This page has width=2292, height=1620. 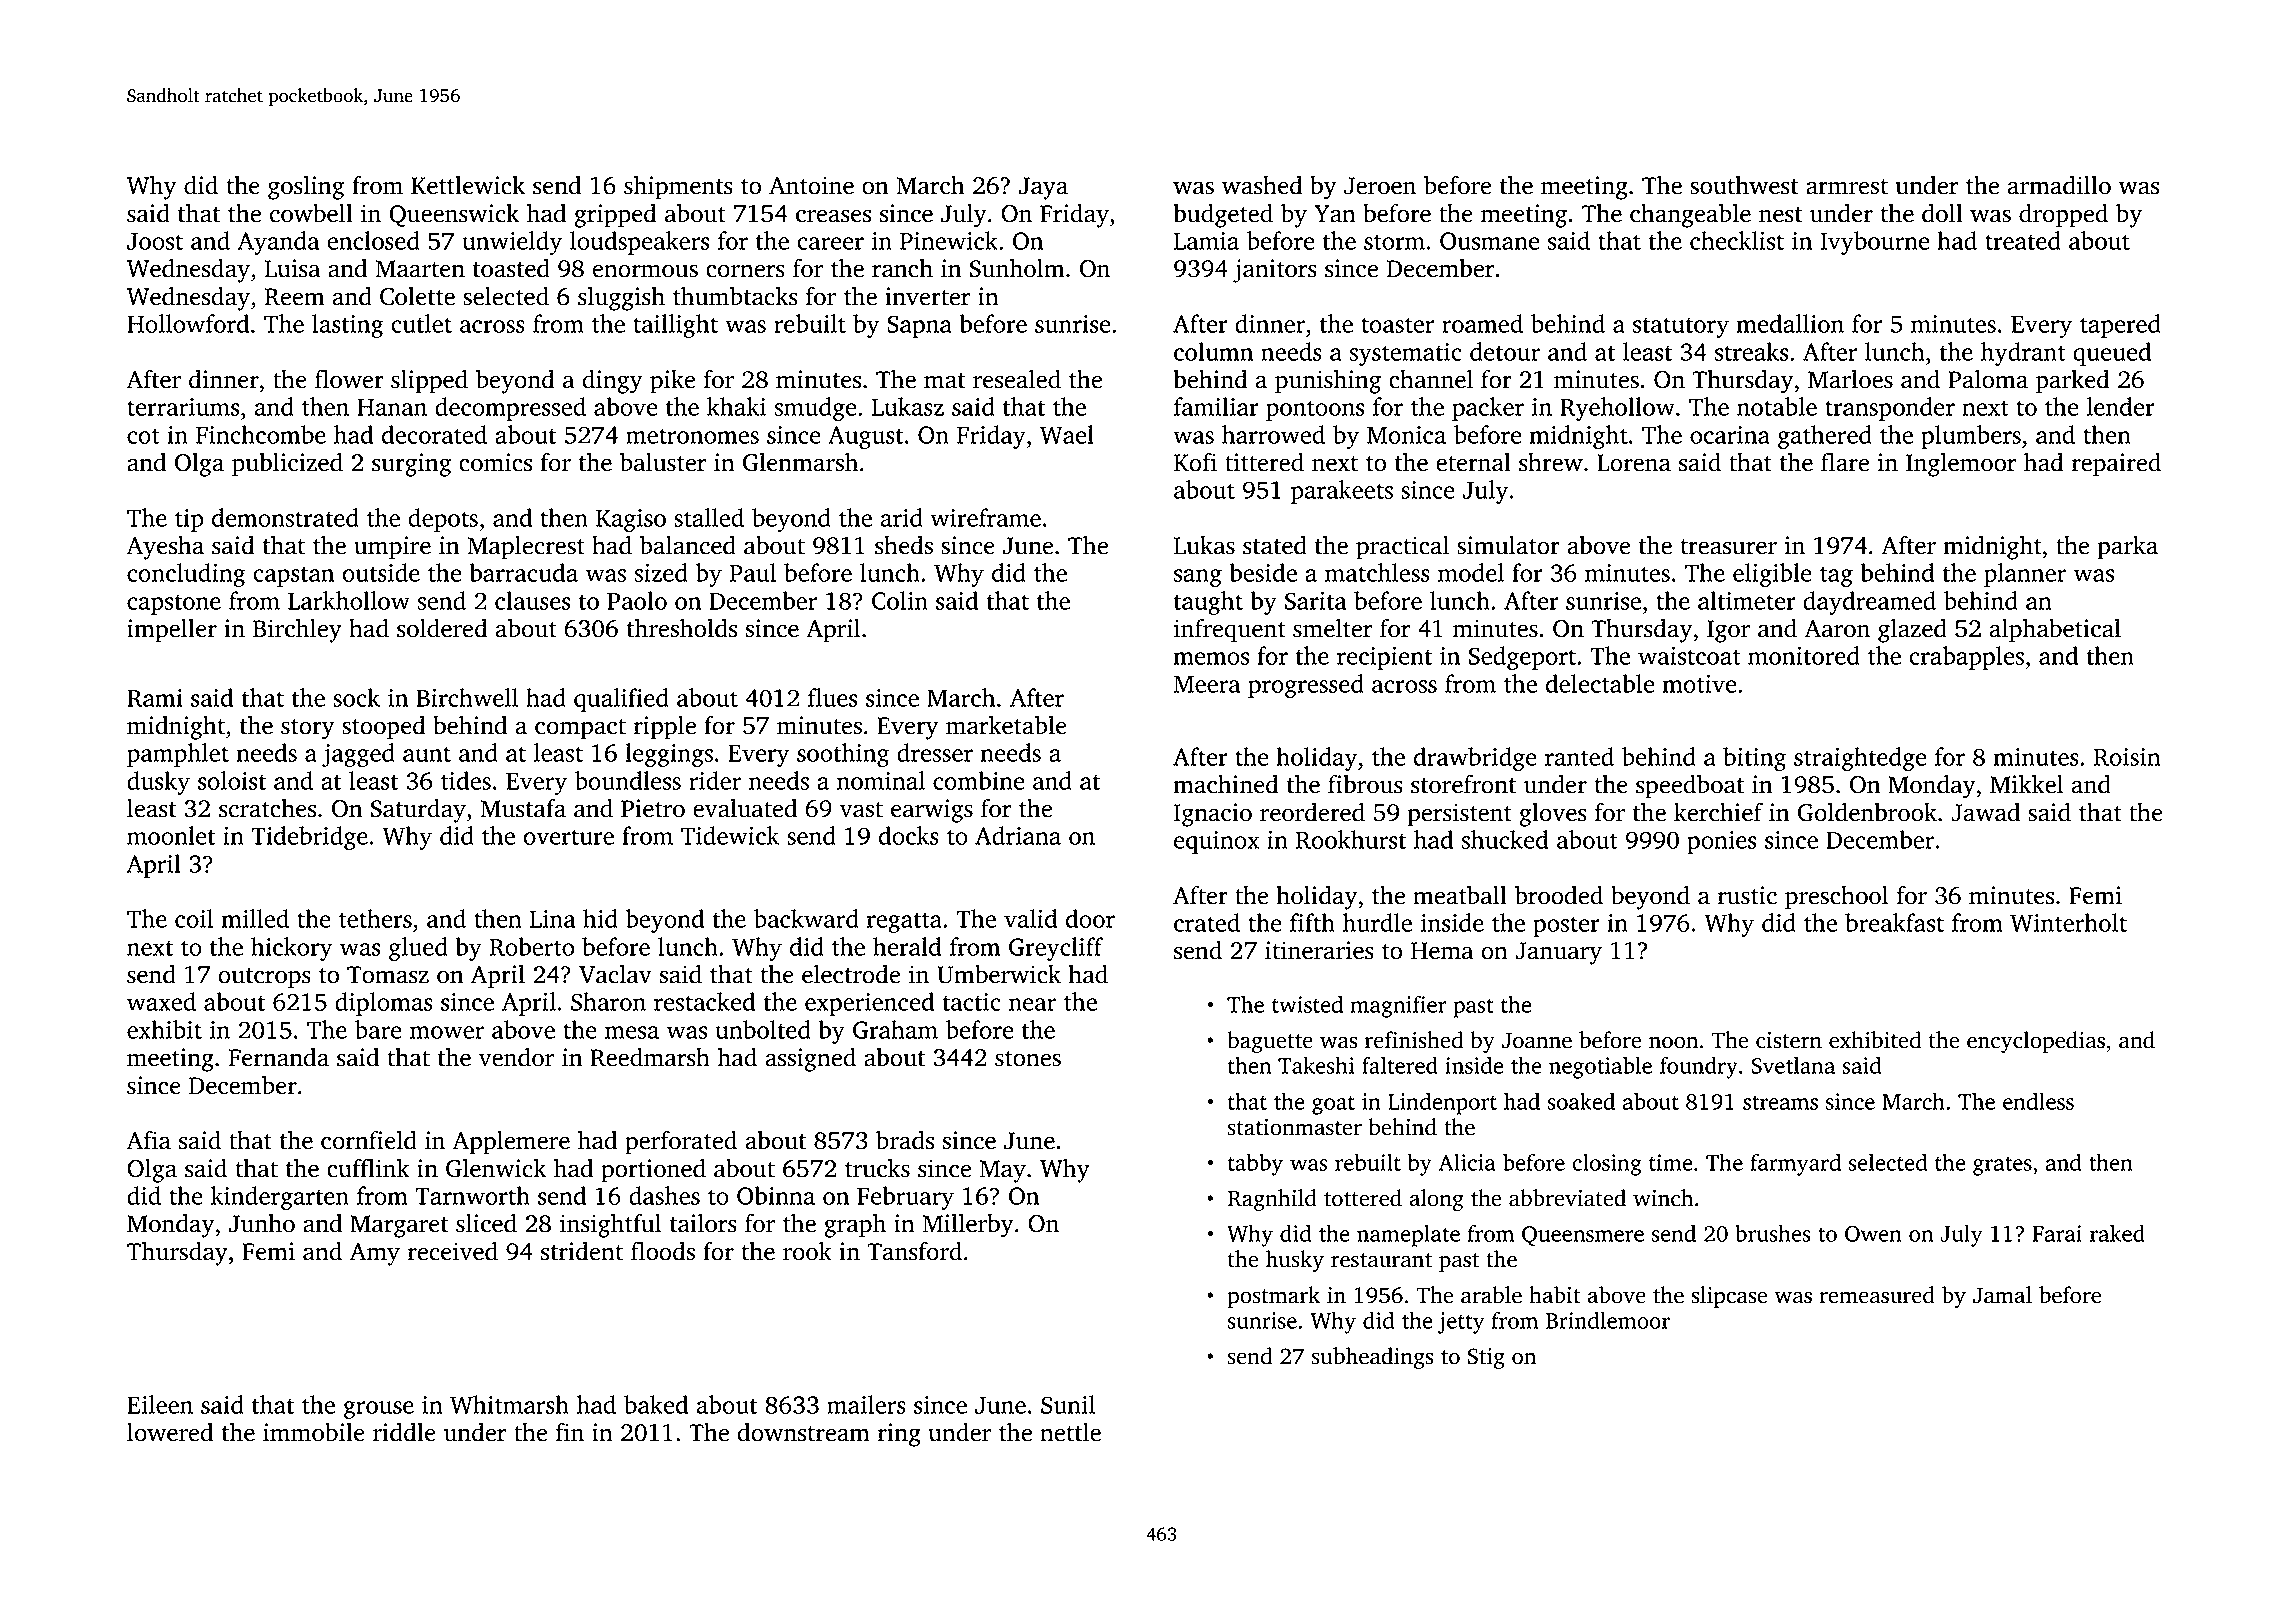 What do you see at coordinates (1744, 185) in the page?
I see `southwest` at bounding box center [1744, 185].
